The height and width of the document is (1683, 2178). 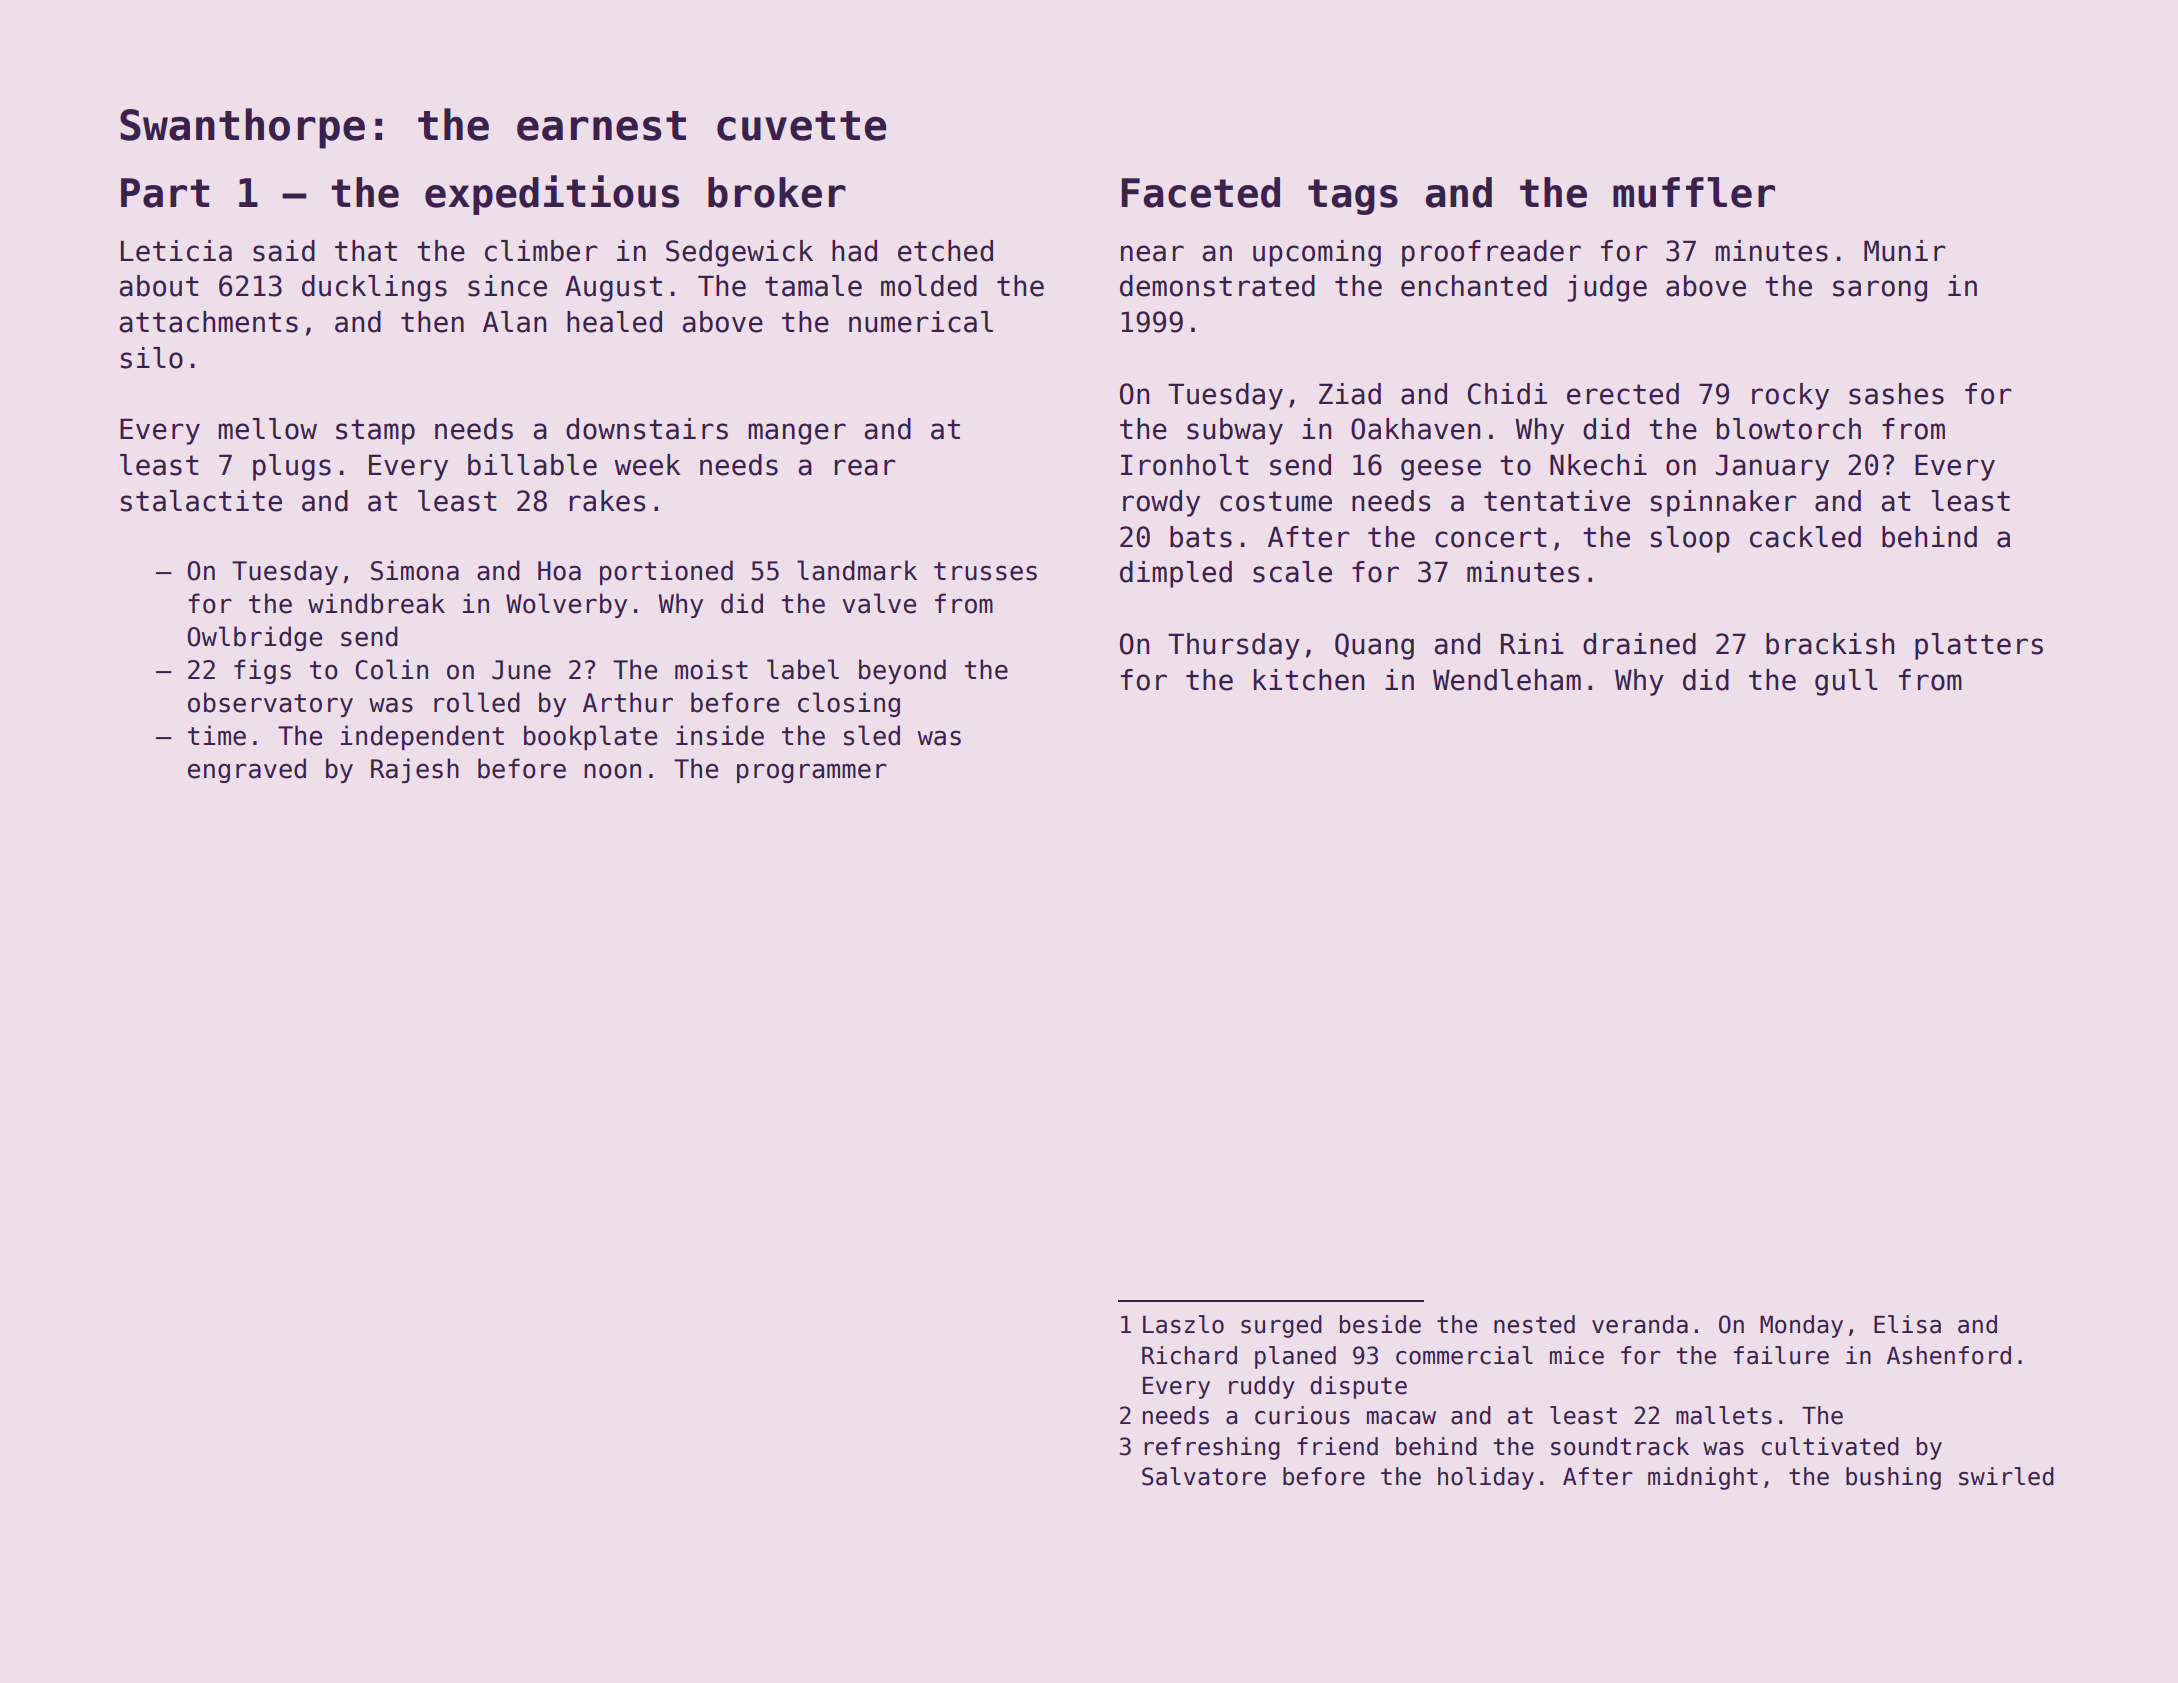 I want to click on engraved, so click(x=247, y=770).
